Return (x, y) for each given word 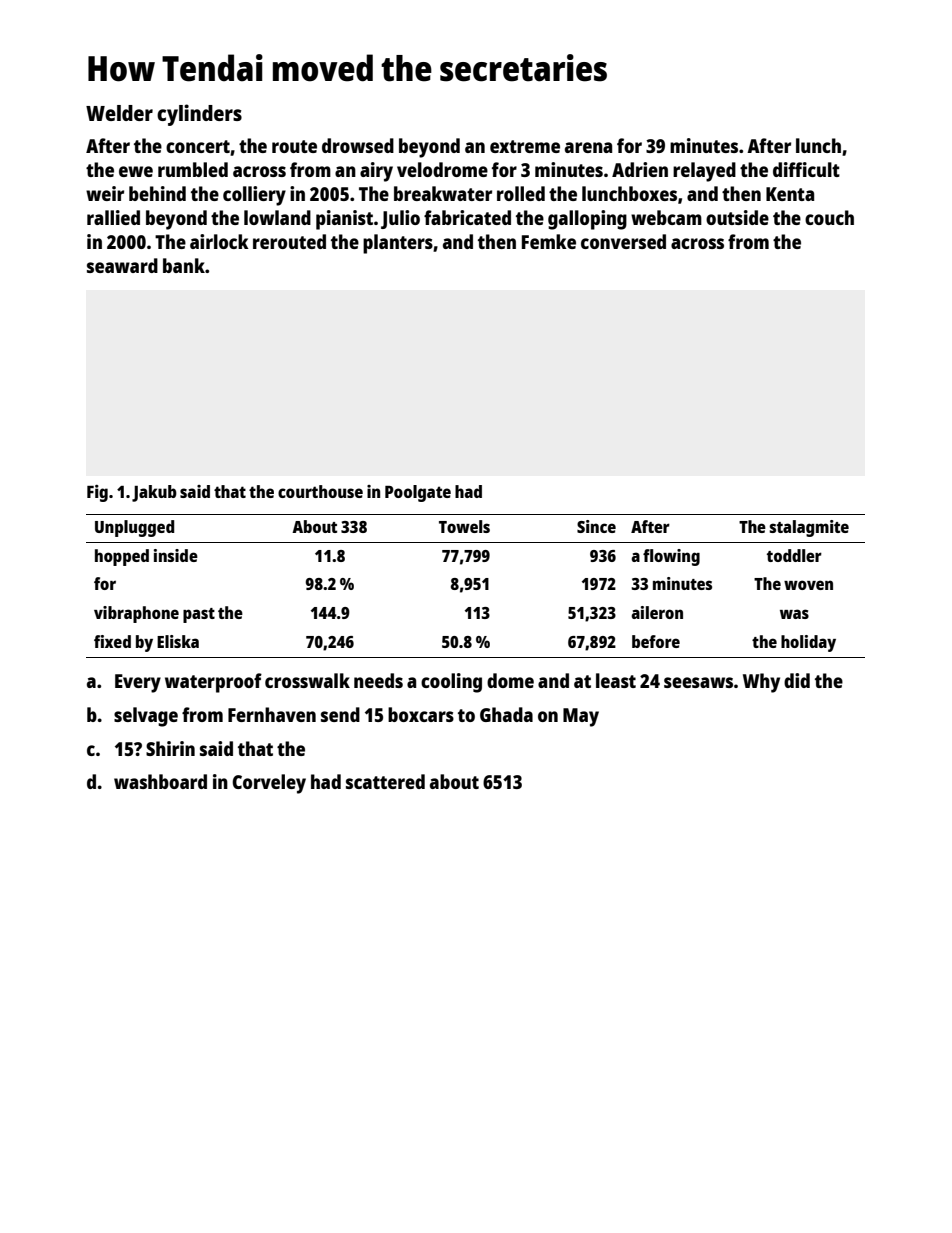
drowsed (358, 145)
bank (184, 265)
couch (829, 217)
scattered (385, 781)
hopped (122, 557)
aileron (657, 612)
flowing (671, 557)
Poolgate (418, 493)
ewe (136, 171)
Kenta (790, 194)
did (797, 680)
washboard (160, 781)
